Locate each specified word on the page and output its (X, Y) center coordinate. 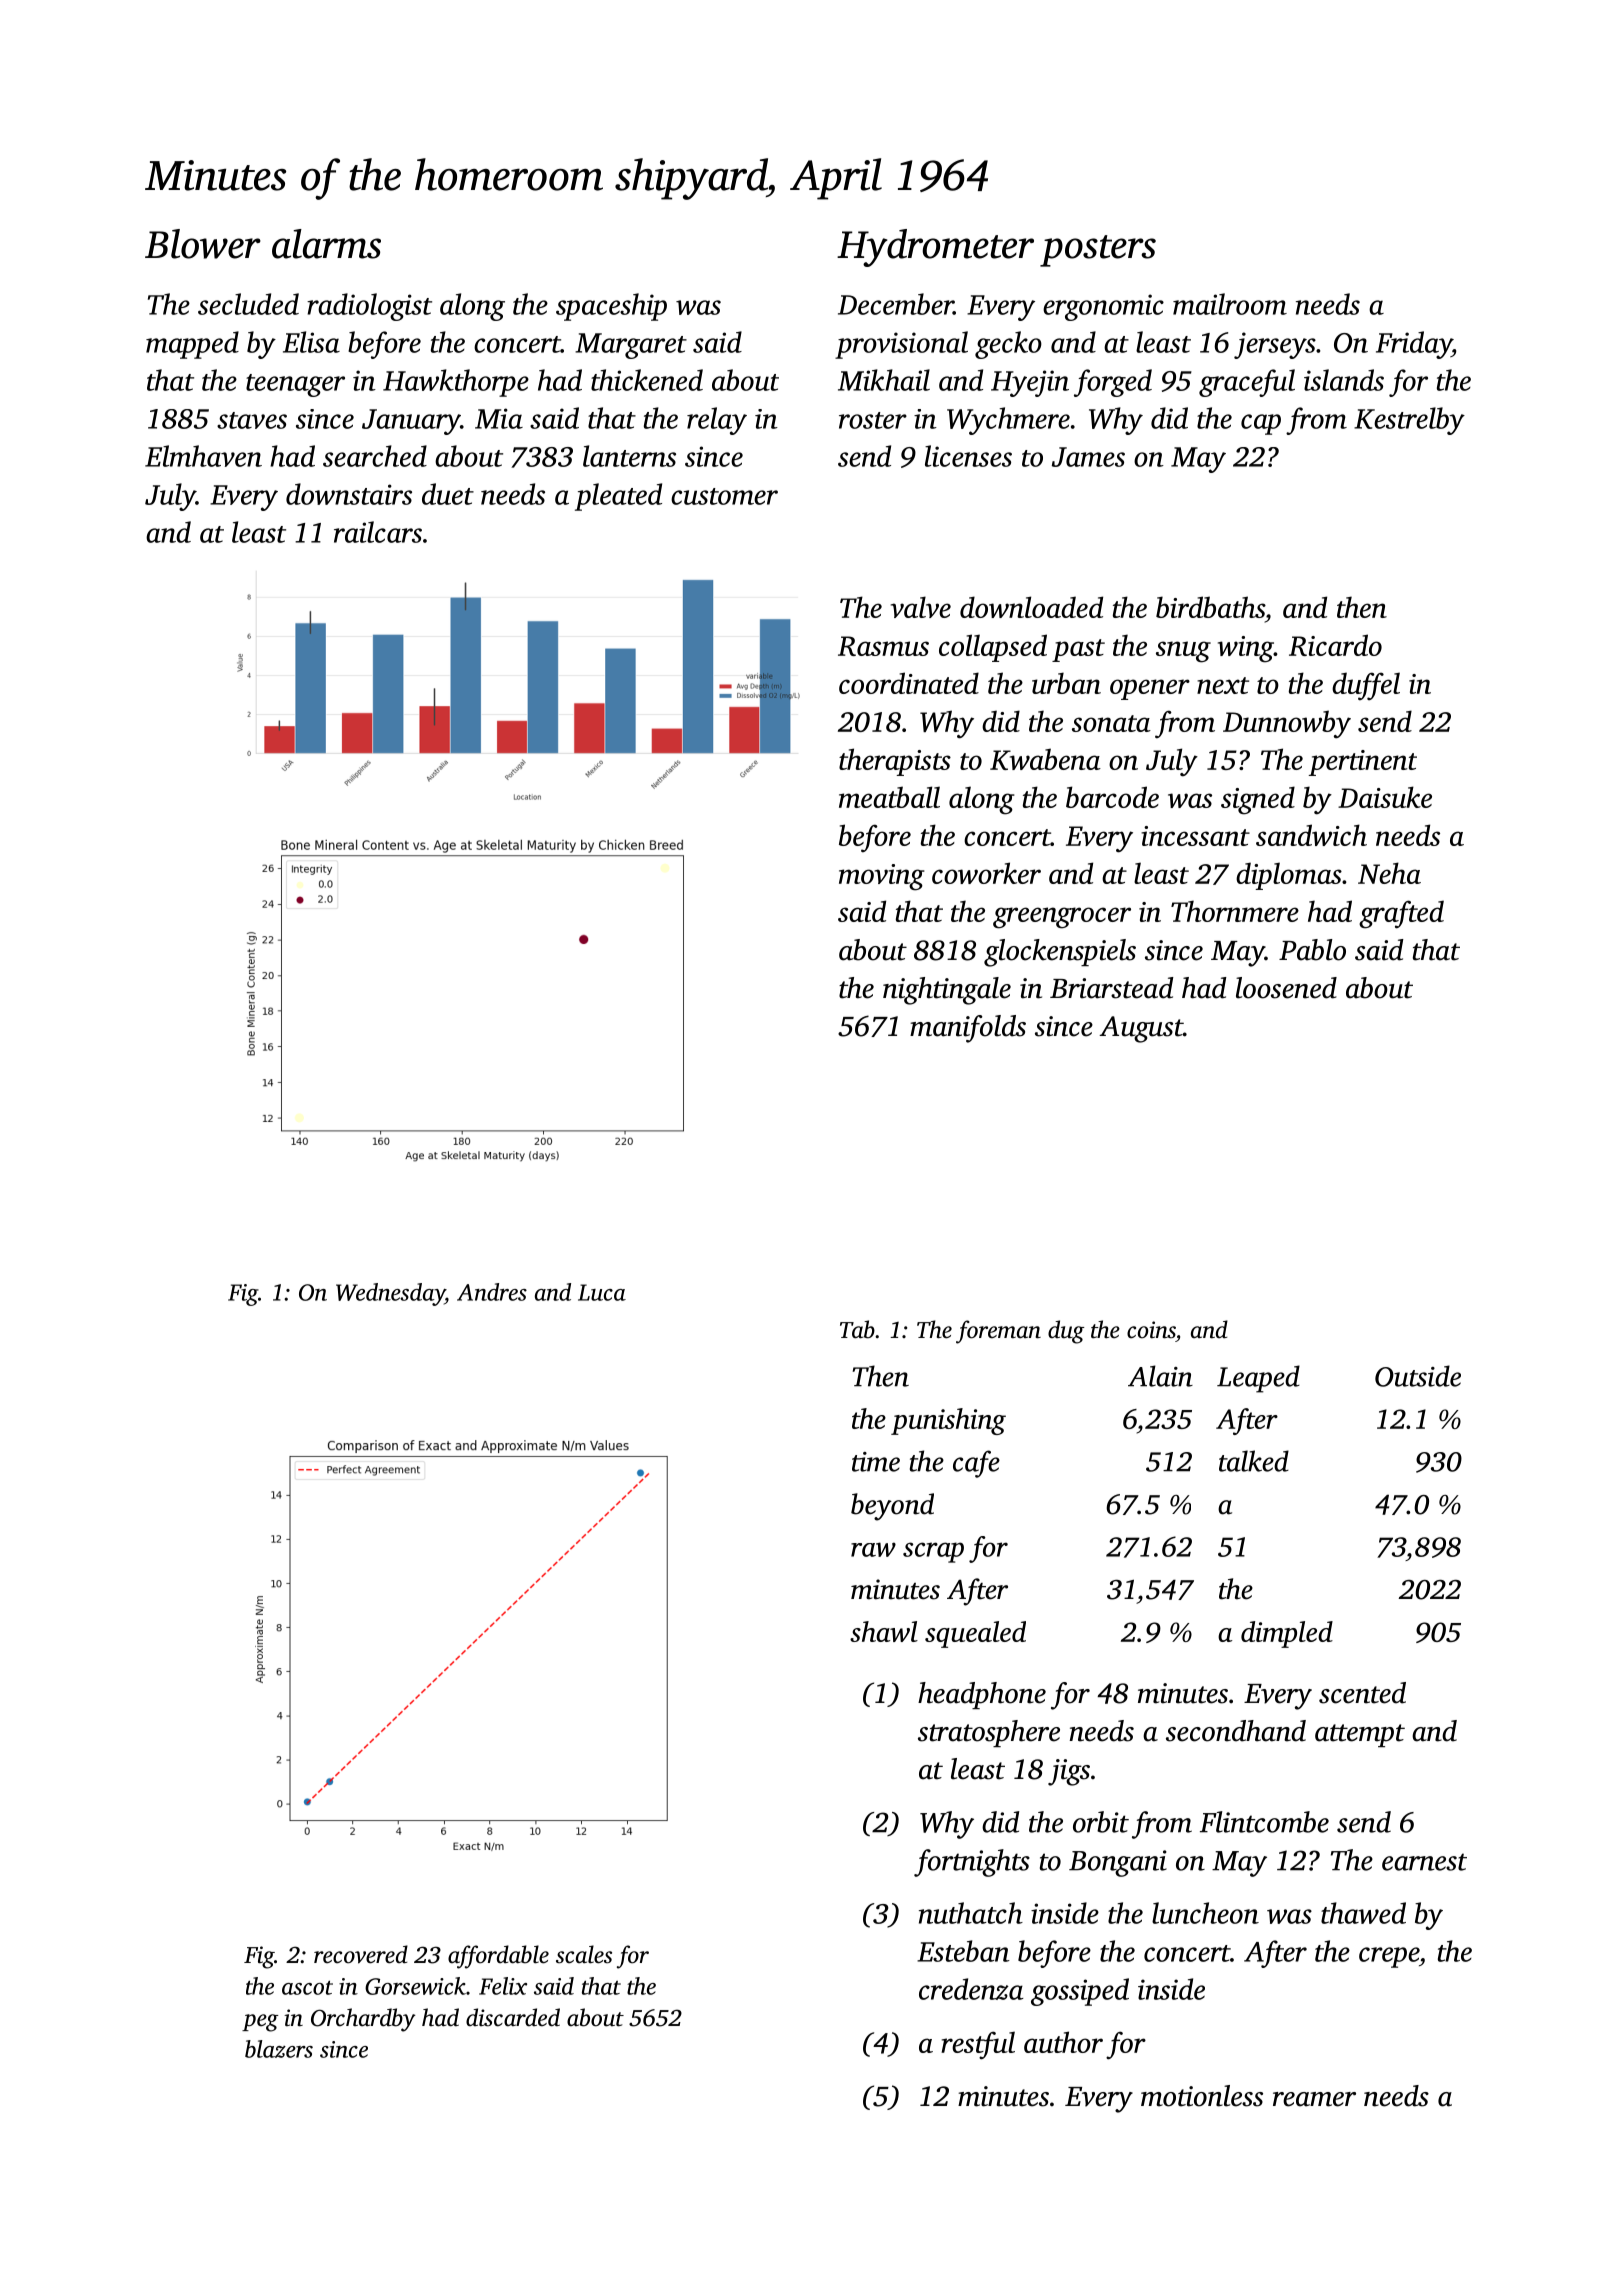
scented (1362, 1693)
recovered (361, 1954)
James (1088, 457)
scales (584, 1954)
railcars (378, 532)
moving (882, 877)
